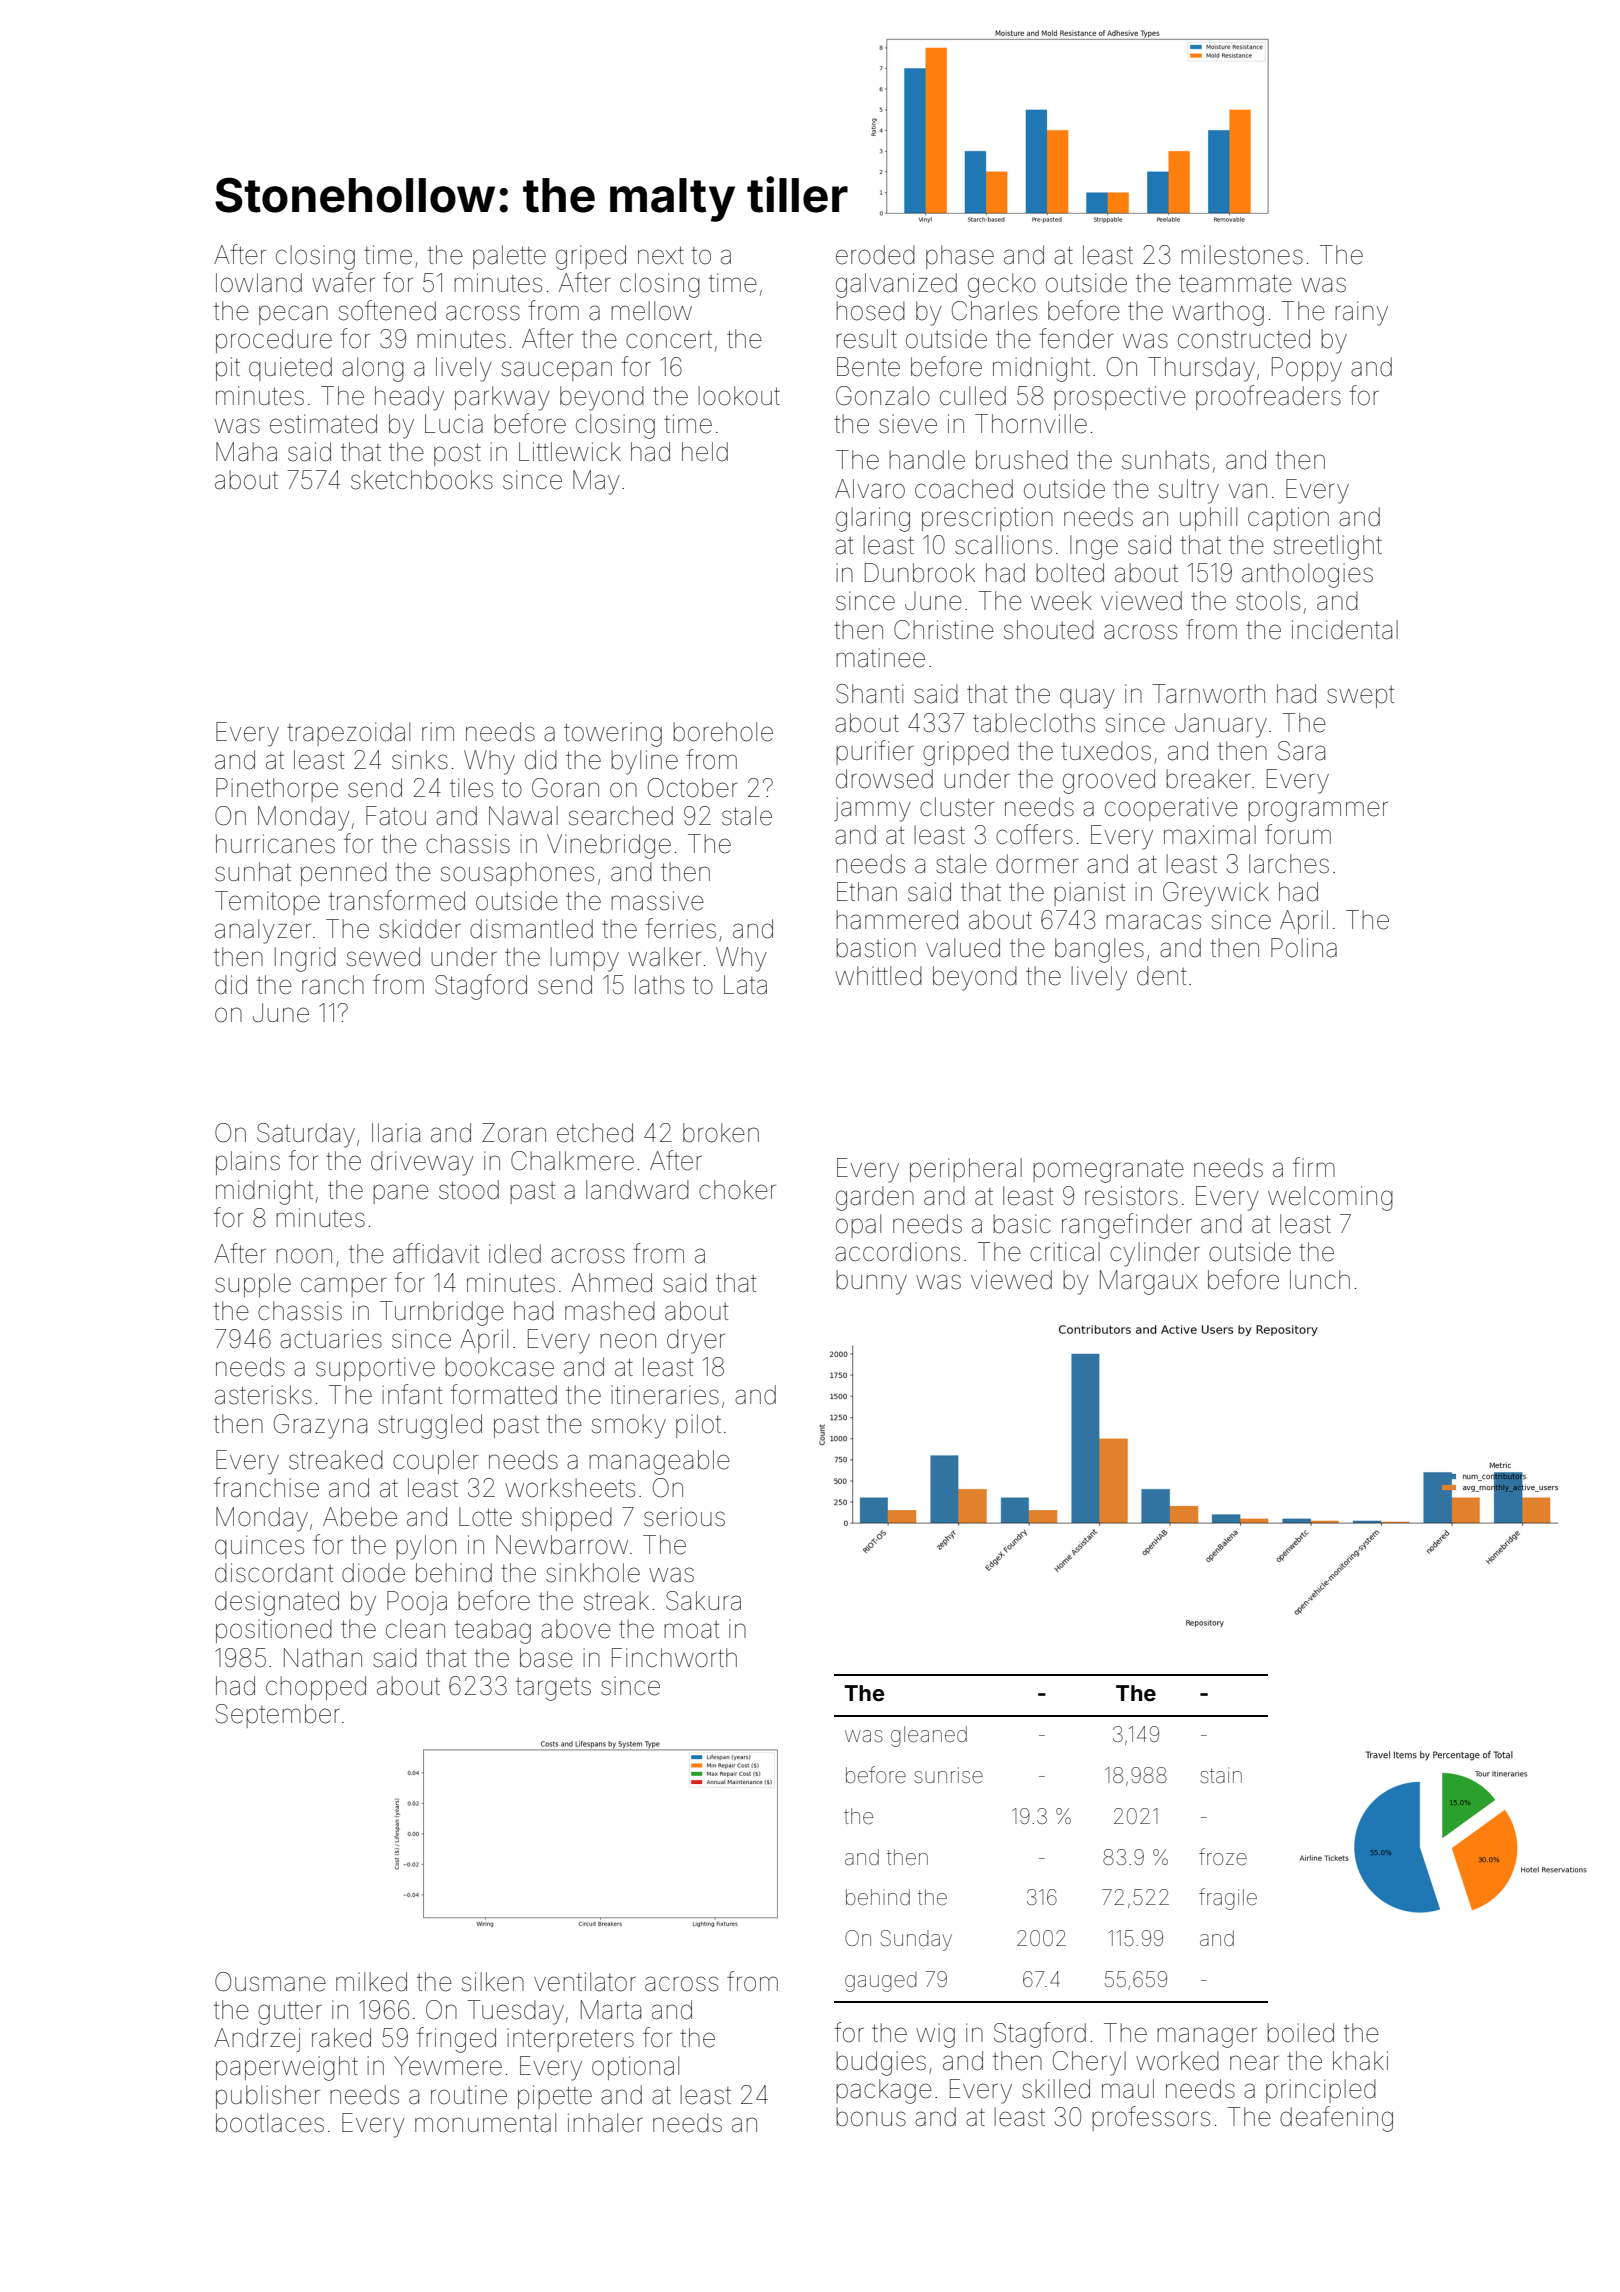 The image size is (1620, 2292). I want to click on teabag, so click(493, 1631).
